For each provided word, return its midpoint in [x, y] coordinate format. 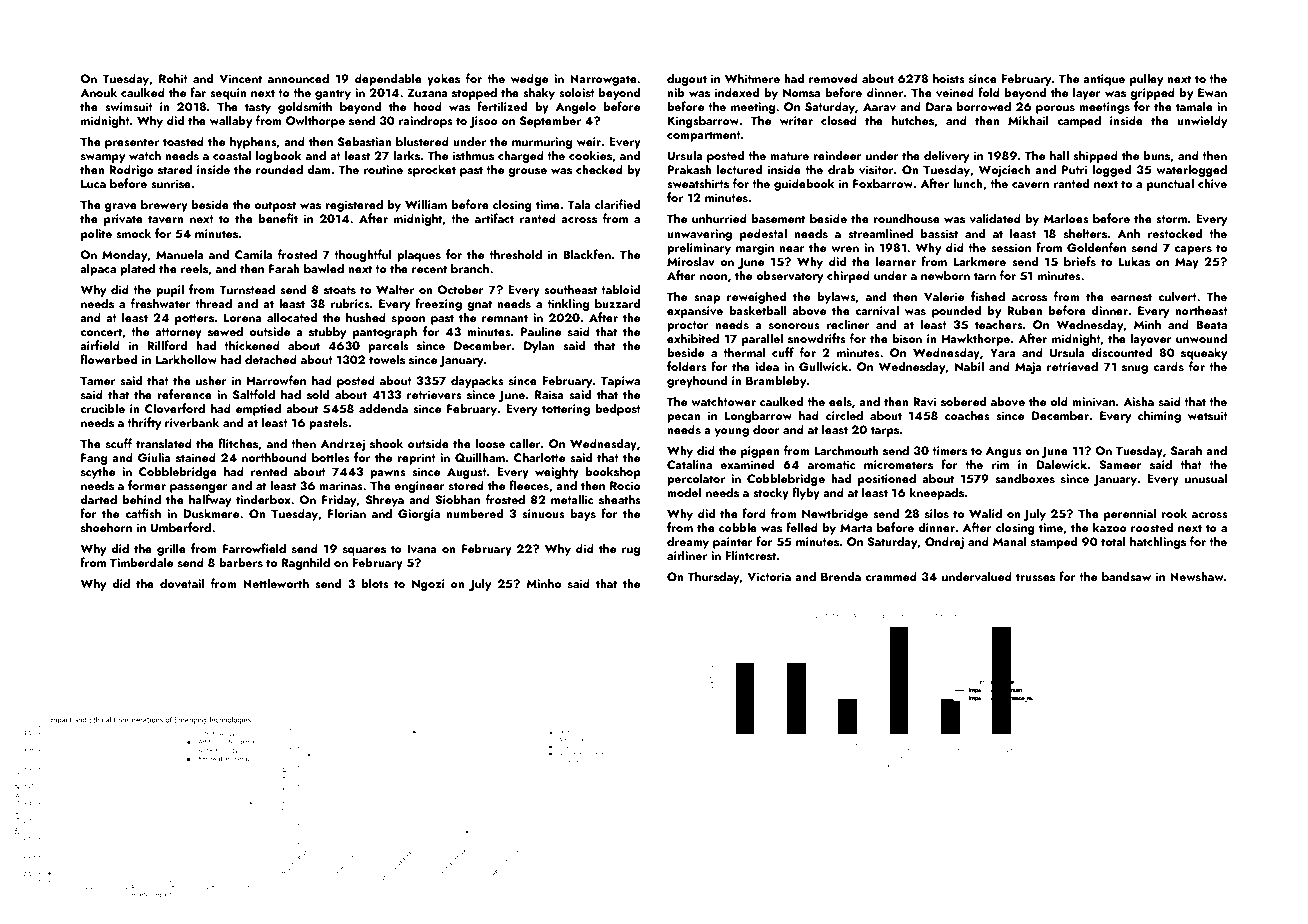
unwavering [699, 235]
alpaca [98, 269]
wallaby [231, 121]
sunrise [171, 183]
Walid [985, 513]
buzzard [617, 303]
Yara [1003, 352]
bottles [331, 457]
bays [583, 514]
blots [375, 583]
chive [1212, 183]
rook [1174, 513]
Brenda [841, 576]
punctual [1170, 184]
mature [789, 156]
